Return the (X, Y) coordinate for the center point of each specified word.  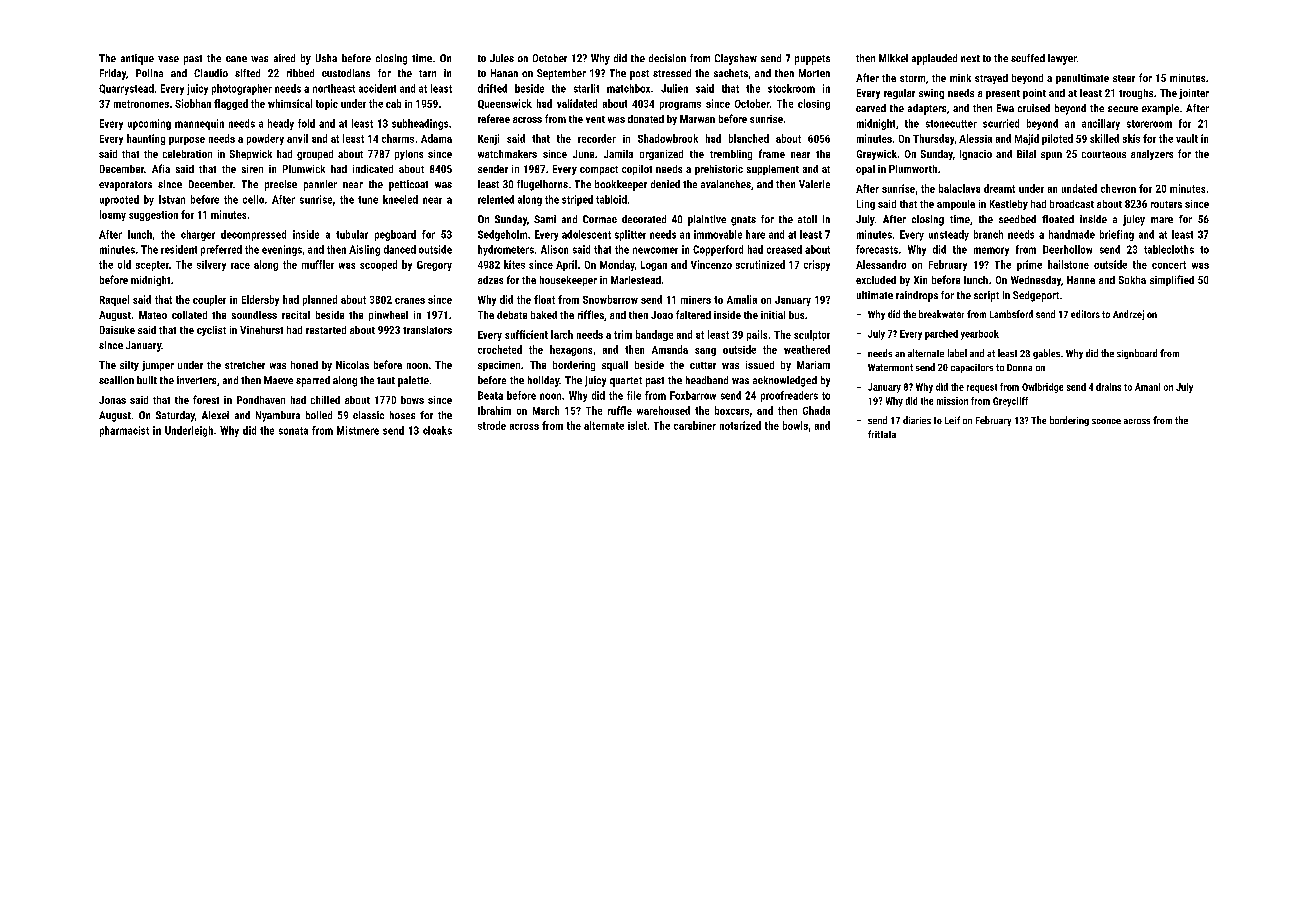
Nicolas (352, 365)
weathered (807, 349)
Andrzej (1128, 315)
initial (773, 315)
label (957, 353)
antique (137, 59)
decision (667, 58)
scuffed (1028, 58)
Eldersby (260, 300)
